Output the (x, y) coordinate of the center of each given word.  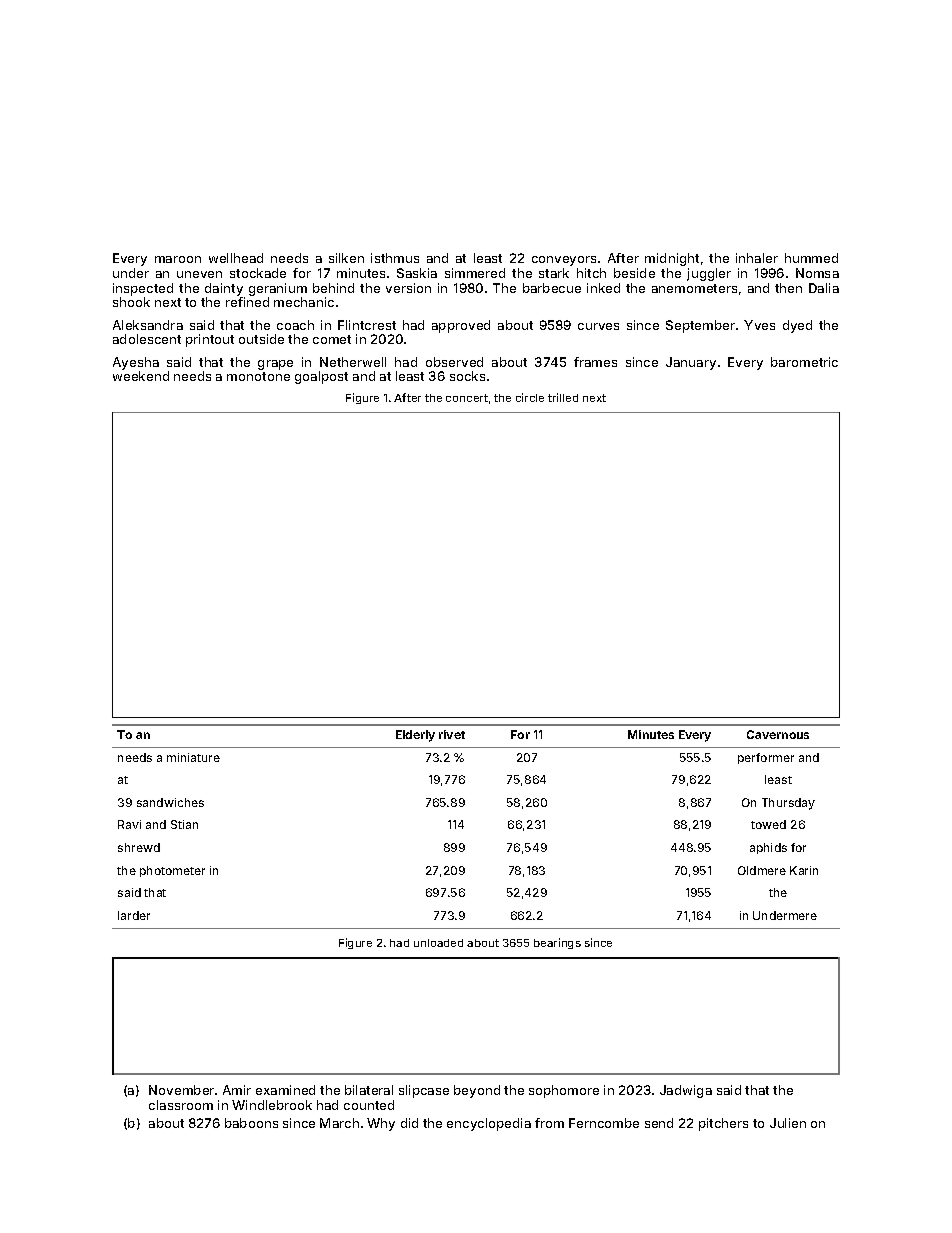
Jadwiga (686, 1091)
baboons (251, 1123)
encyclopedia (489, 1124)
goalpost (321, 377)
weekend (141, 376)
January (691, 363)
